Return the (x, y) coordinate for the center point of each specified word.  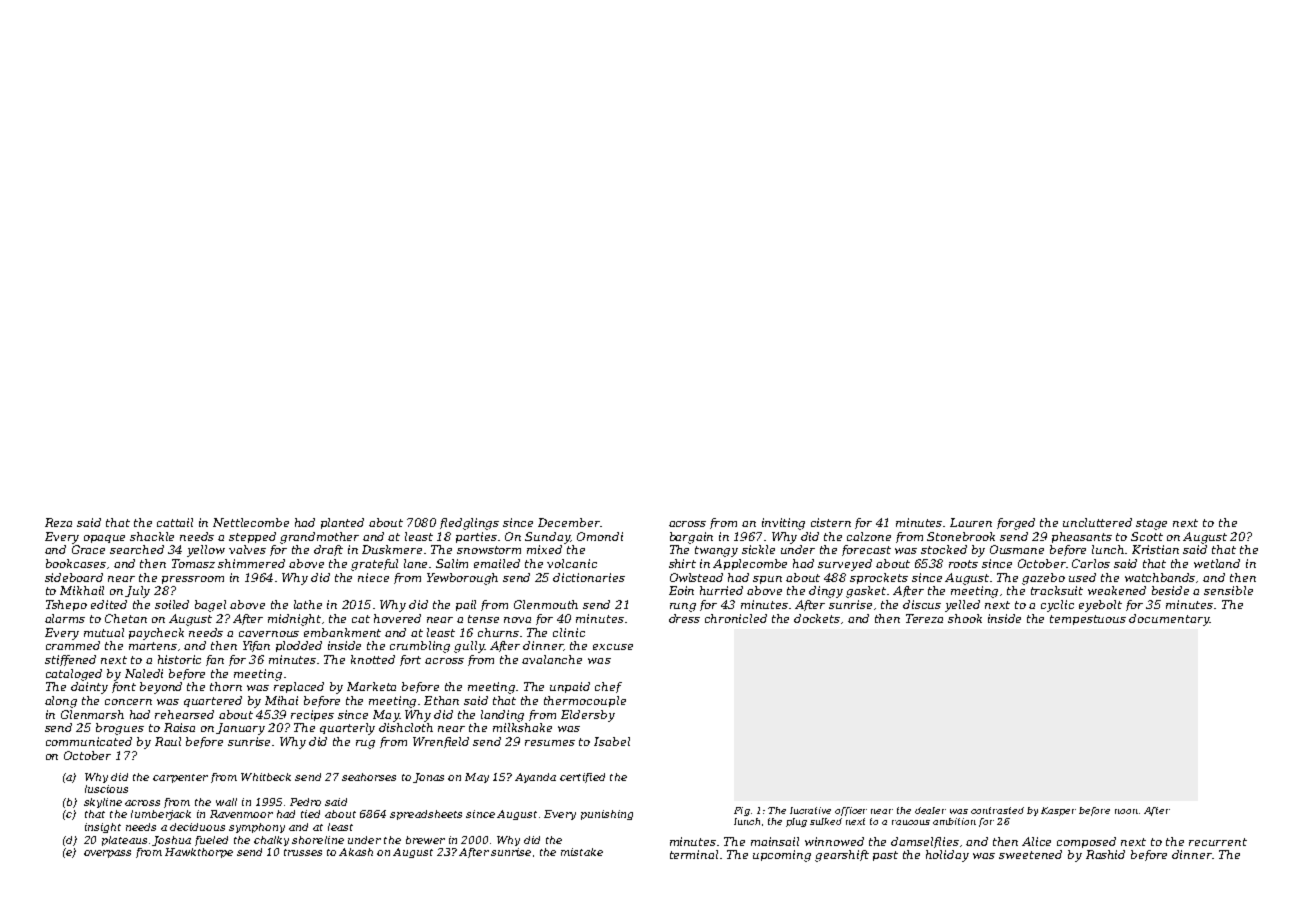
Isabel (612, 741)
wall (226, 802)
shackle (152, 536)
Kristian (1155, 549)
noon (1126, 811)
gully (469, 647)
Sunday (547, 538)
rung (683, 607)
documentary (1169, 620)
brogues (120, 729)
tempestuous (1088, 620)
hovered (397, 618)
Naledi (144, 673)
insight (103, 828)
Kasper (1058, 811)
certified (582, 778)
